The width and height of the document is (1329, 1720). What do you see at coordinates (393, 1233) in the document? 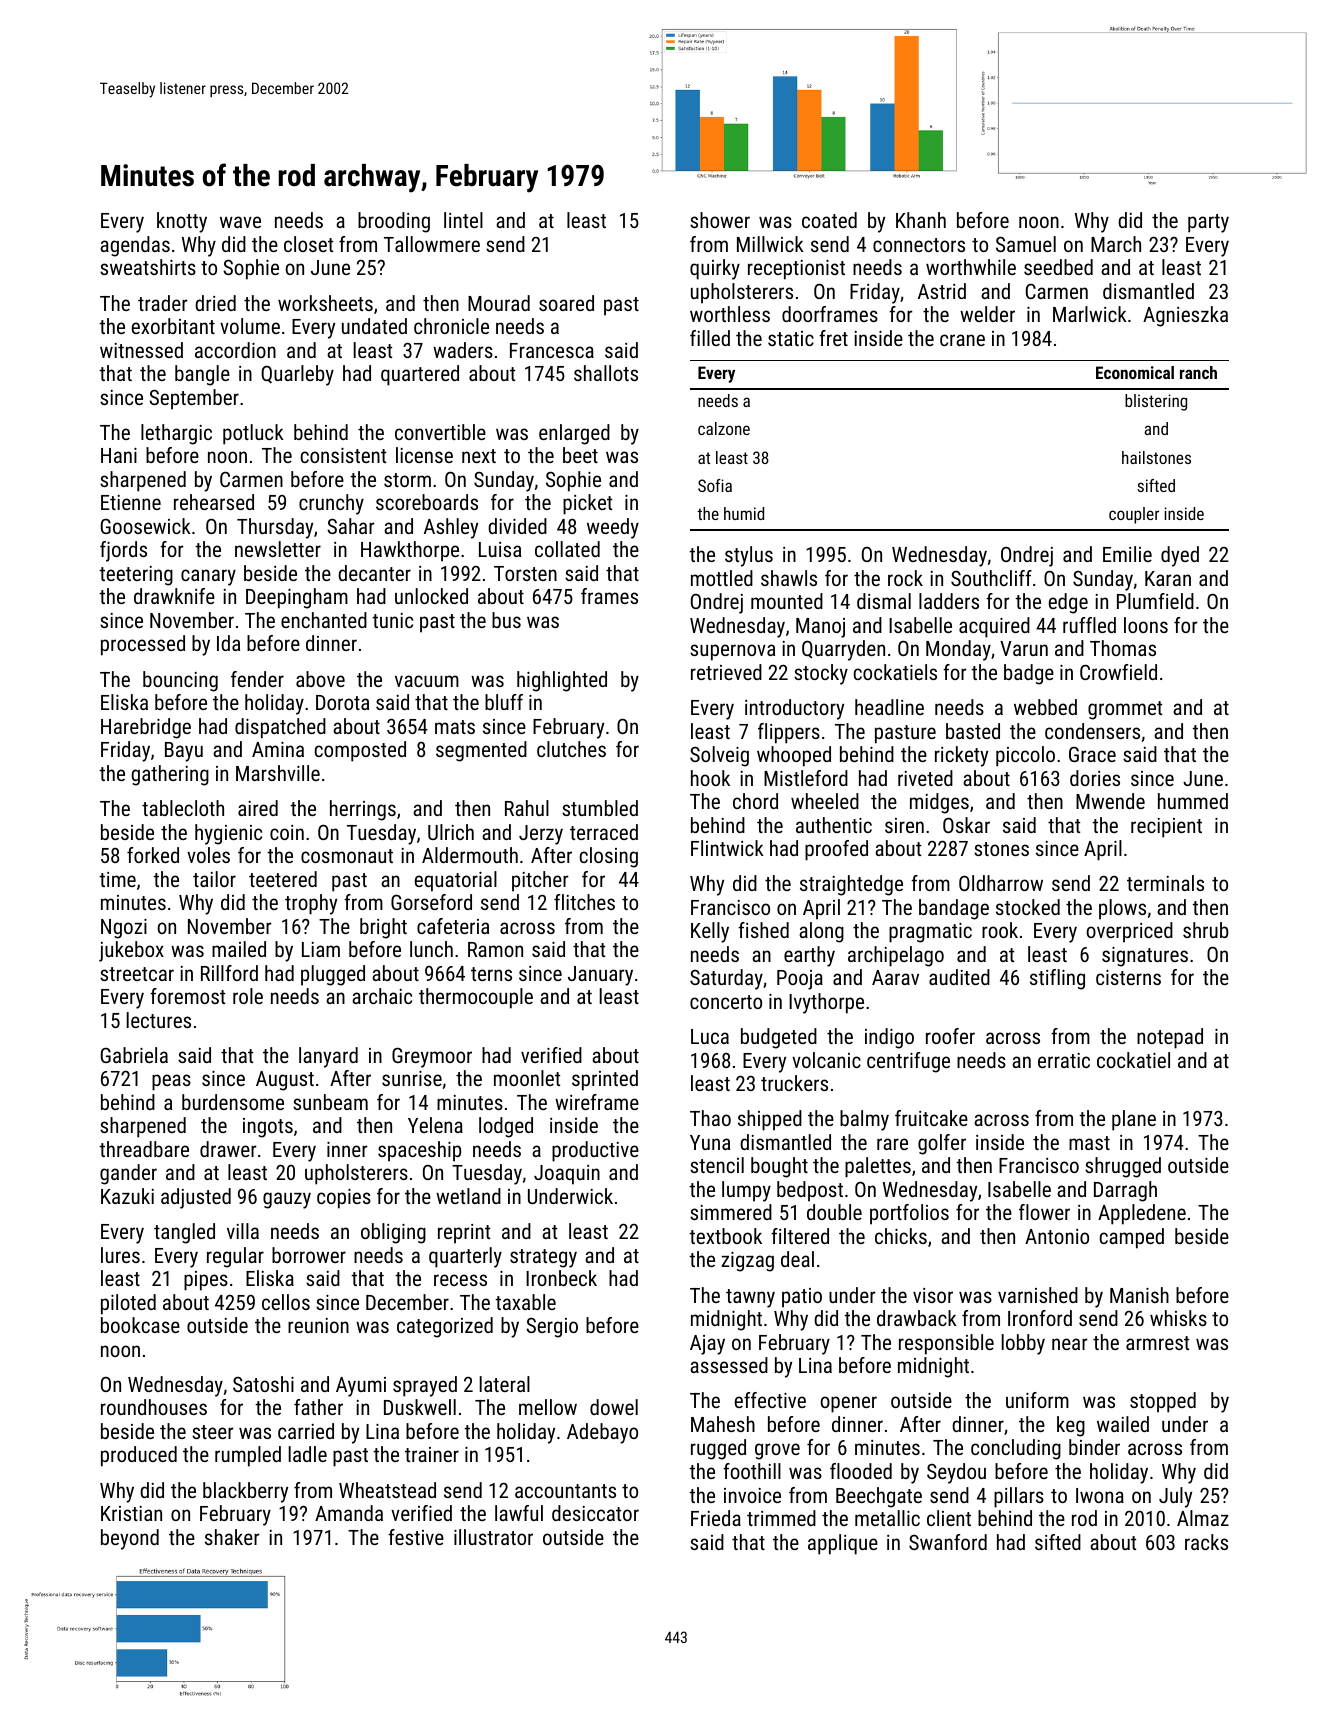
I see `obliging` at bounding box center [393, 1233].
